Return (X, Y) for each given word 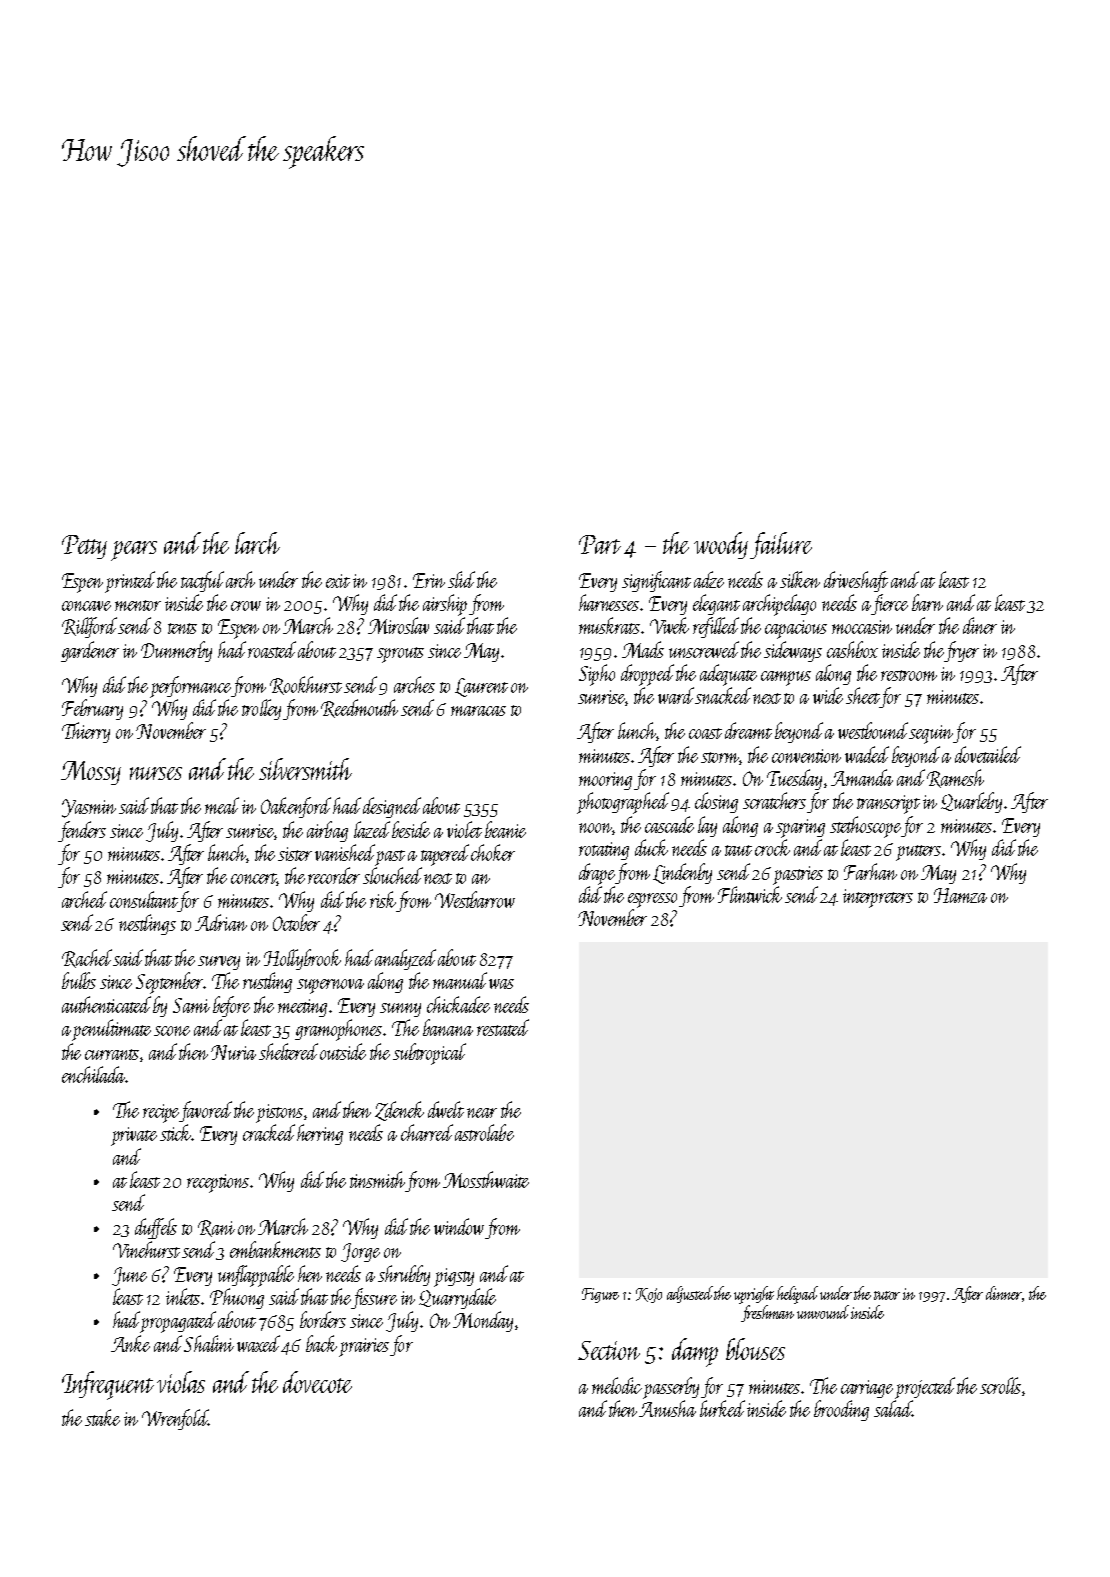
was (501, 984)
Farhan (870, 871)
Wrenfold (175, 1419)
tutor (887, 1295)
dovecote (317, 1382)
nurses (156, 773)
